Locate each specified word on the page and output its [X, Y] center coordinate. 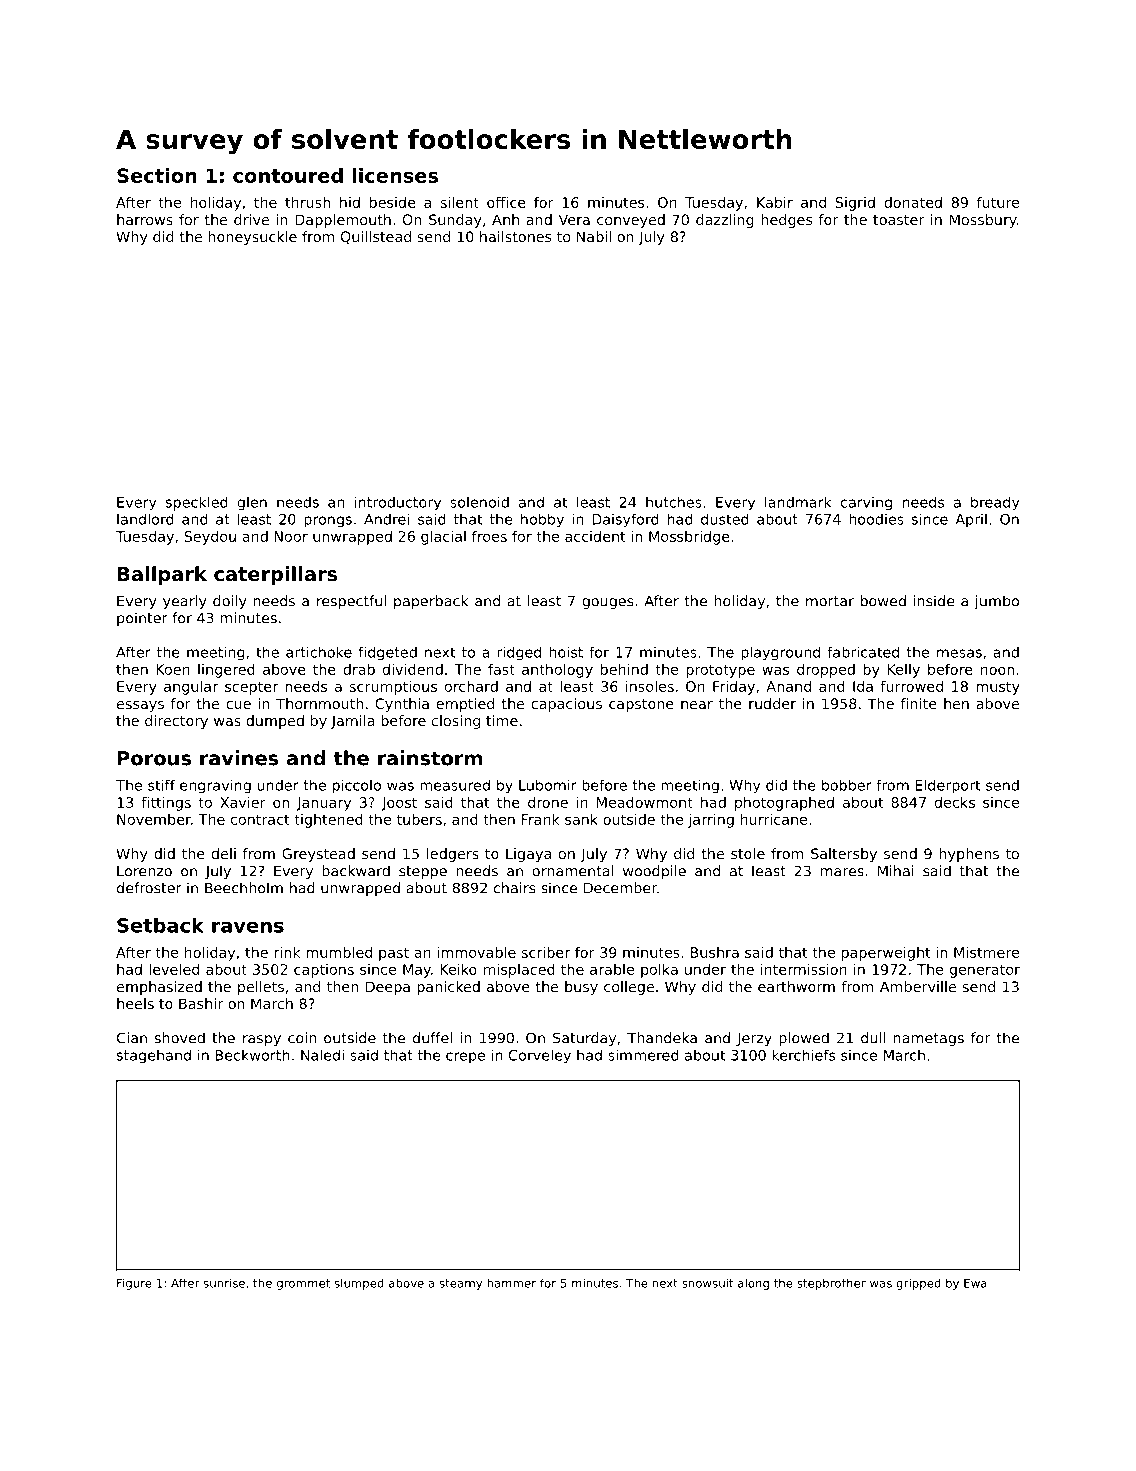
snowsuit [708, 1283]
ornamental [572, 871]
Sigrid [855, 204]
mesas [959, 653]
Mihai [896, 871]
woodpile [654, 872]
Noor [291, 536]
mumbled [339, 952]
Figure [134, 1284]
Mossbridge [689, 538]
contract [260, 819]
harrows [145, 219]
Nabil [594, 236]
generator [985, 971]
